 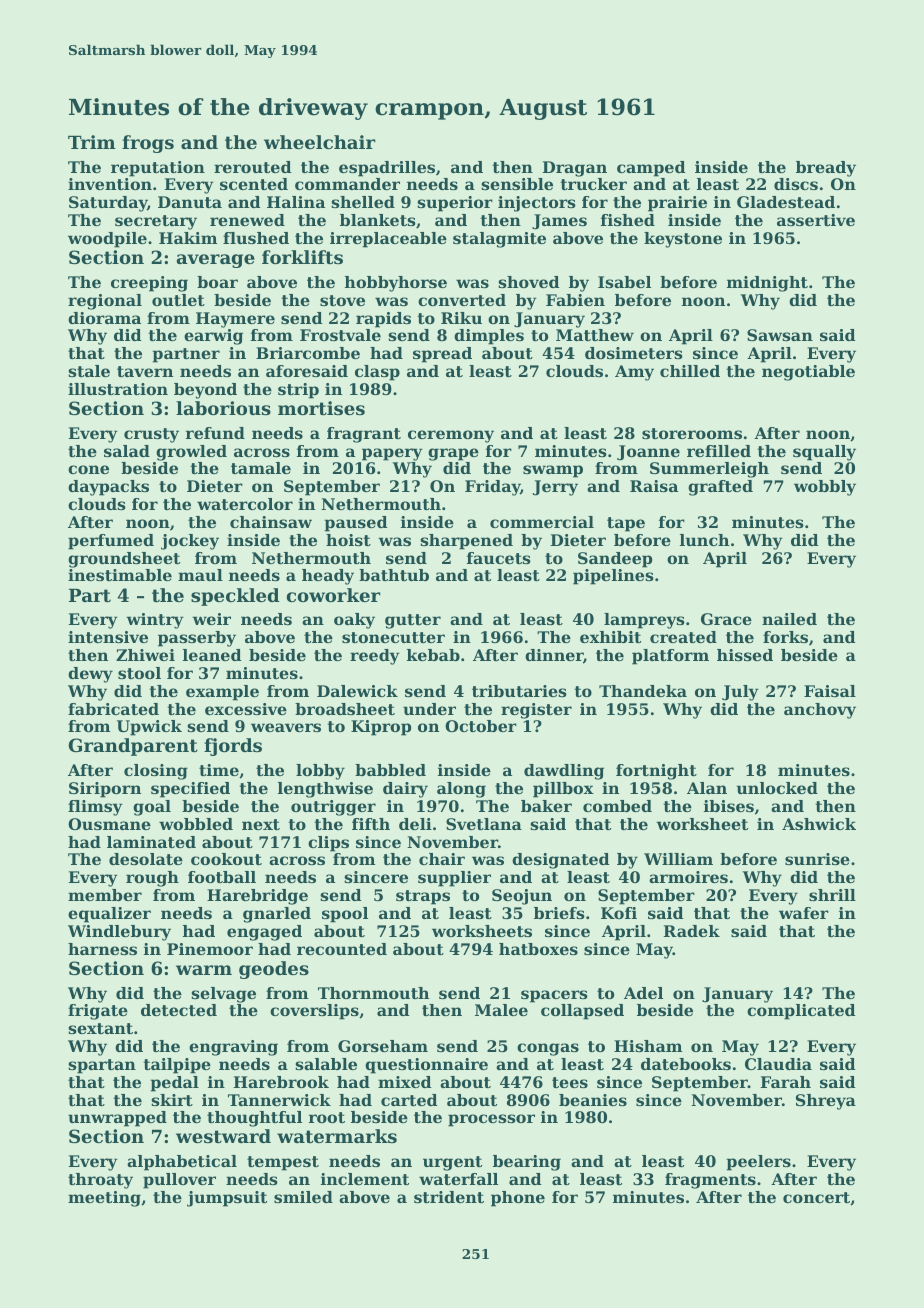 I want to click on frogs, so click(x=148, y=144).
